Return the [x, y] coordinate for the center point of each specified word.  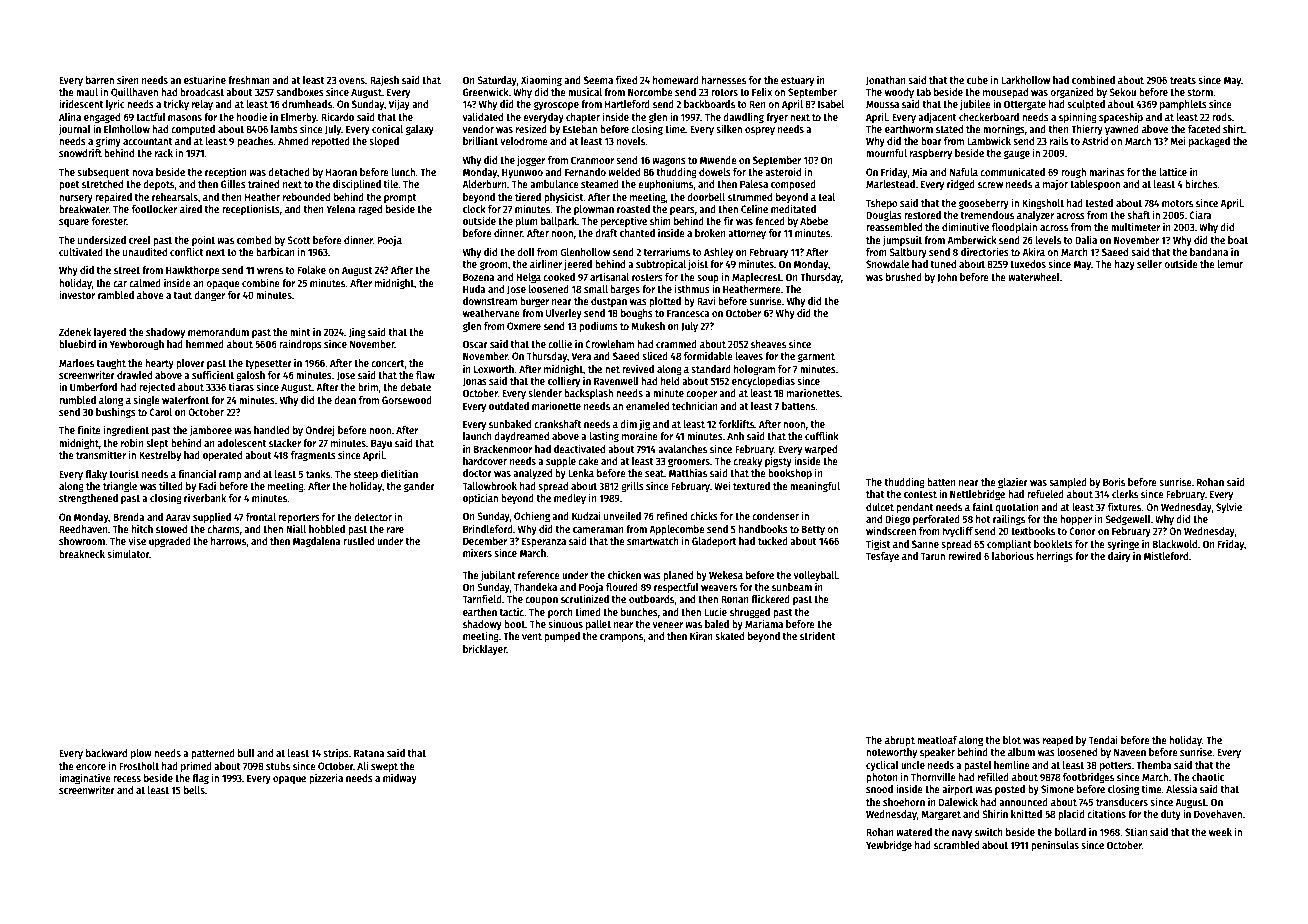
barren [100, 80]
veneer [668, 625]
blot [1012, 740]
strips [336, 754]
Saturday [497, 81]
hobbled [327, 529]
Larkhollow [1025, 80]
